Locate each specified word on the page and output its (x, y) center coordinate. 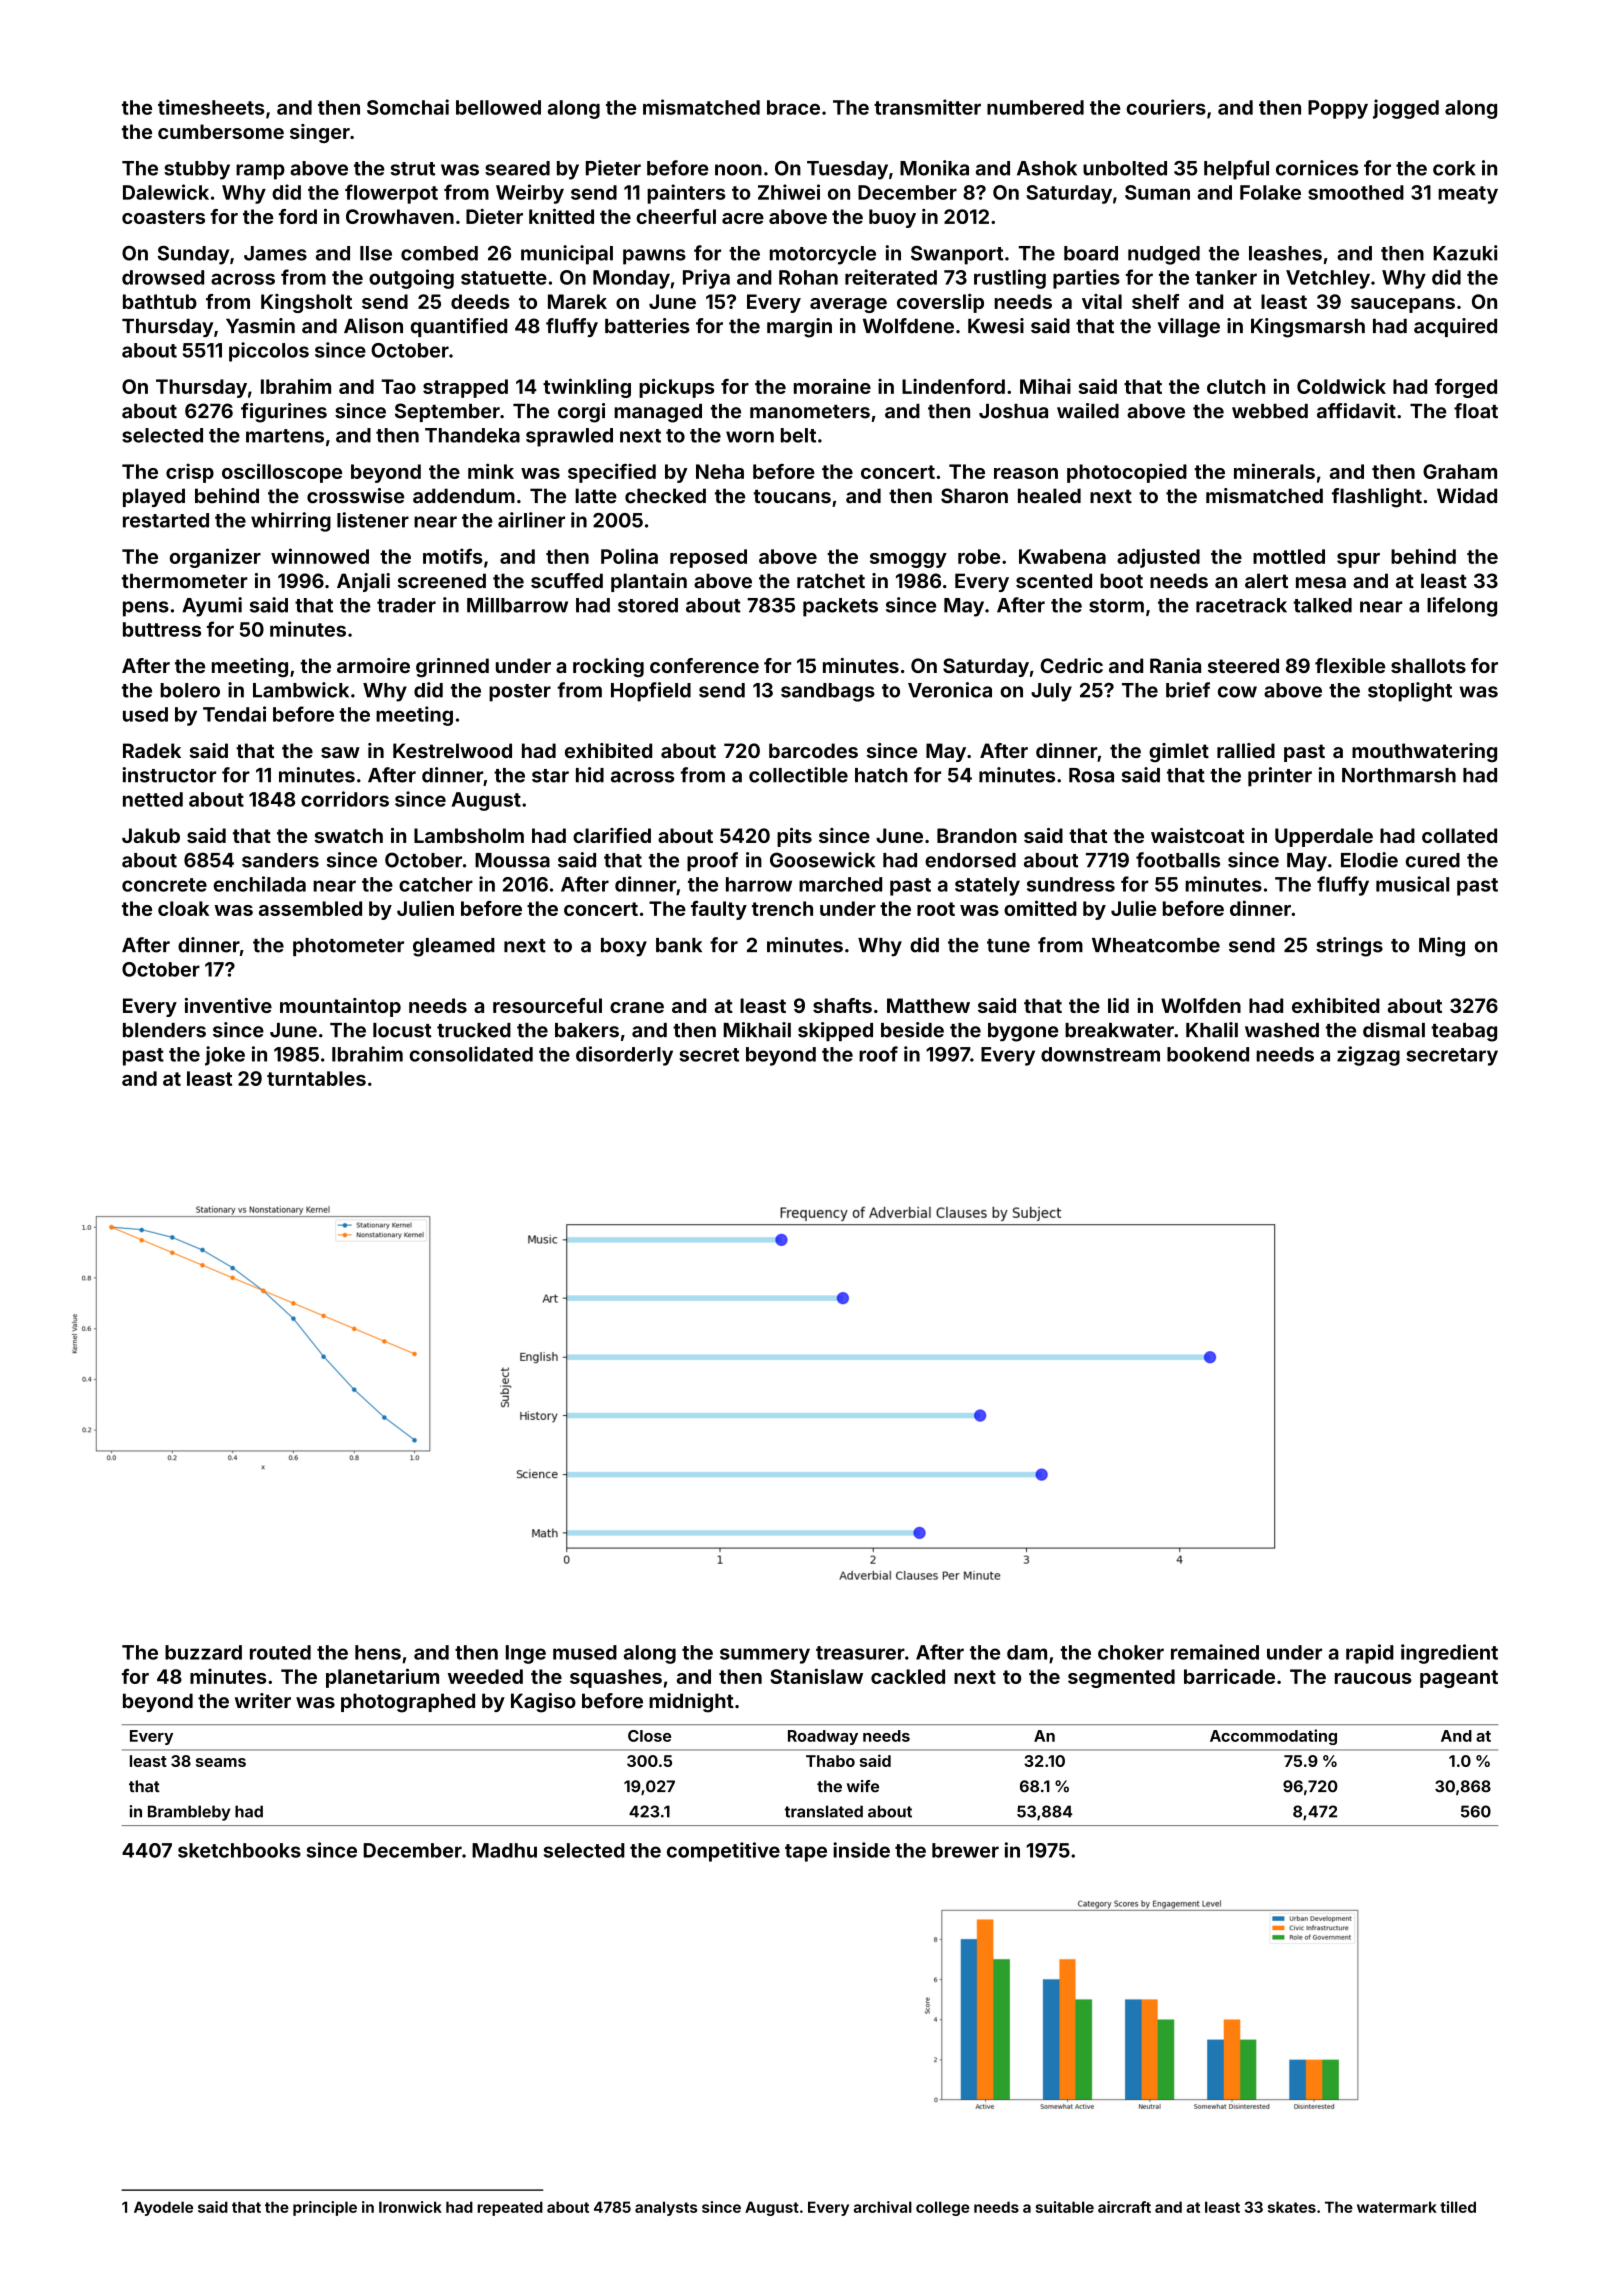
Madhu (504, 1850)
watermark (1397, 2207)
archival (883, 2207)
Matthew (928, 1005)
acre (743, 218)
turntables (316, 1078)
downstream (1100, 1054)
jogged (1406, 109)
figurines (284, 413)
